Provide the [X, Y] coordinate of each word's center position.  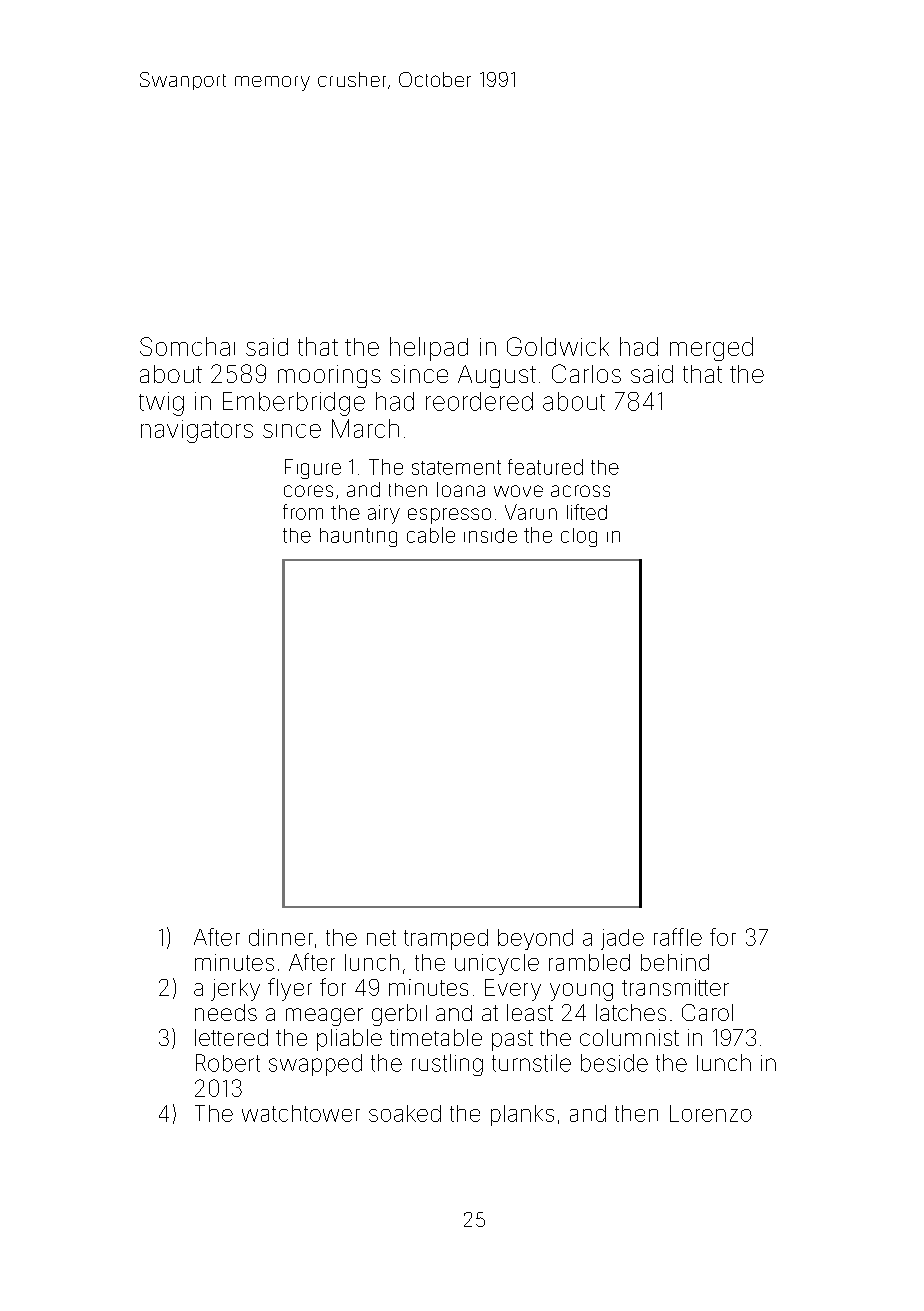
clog [579, 537]
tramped [446, 939]
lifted [587, 512]
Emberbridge [294, 404]
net [381, 938]
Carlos [586, 373]
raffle [678, 937]
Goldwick [558, 346]
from [303, 512]
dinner [281, 937]
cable [431, 535]
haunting [358, 537]
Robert [228, 1063]
